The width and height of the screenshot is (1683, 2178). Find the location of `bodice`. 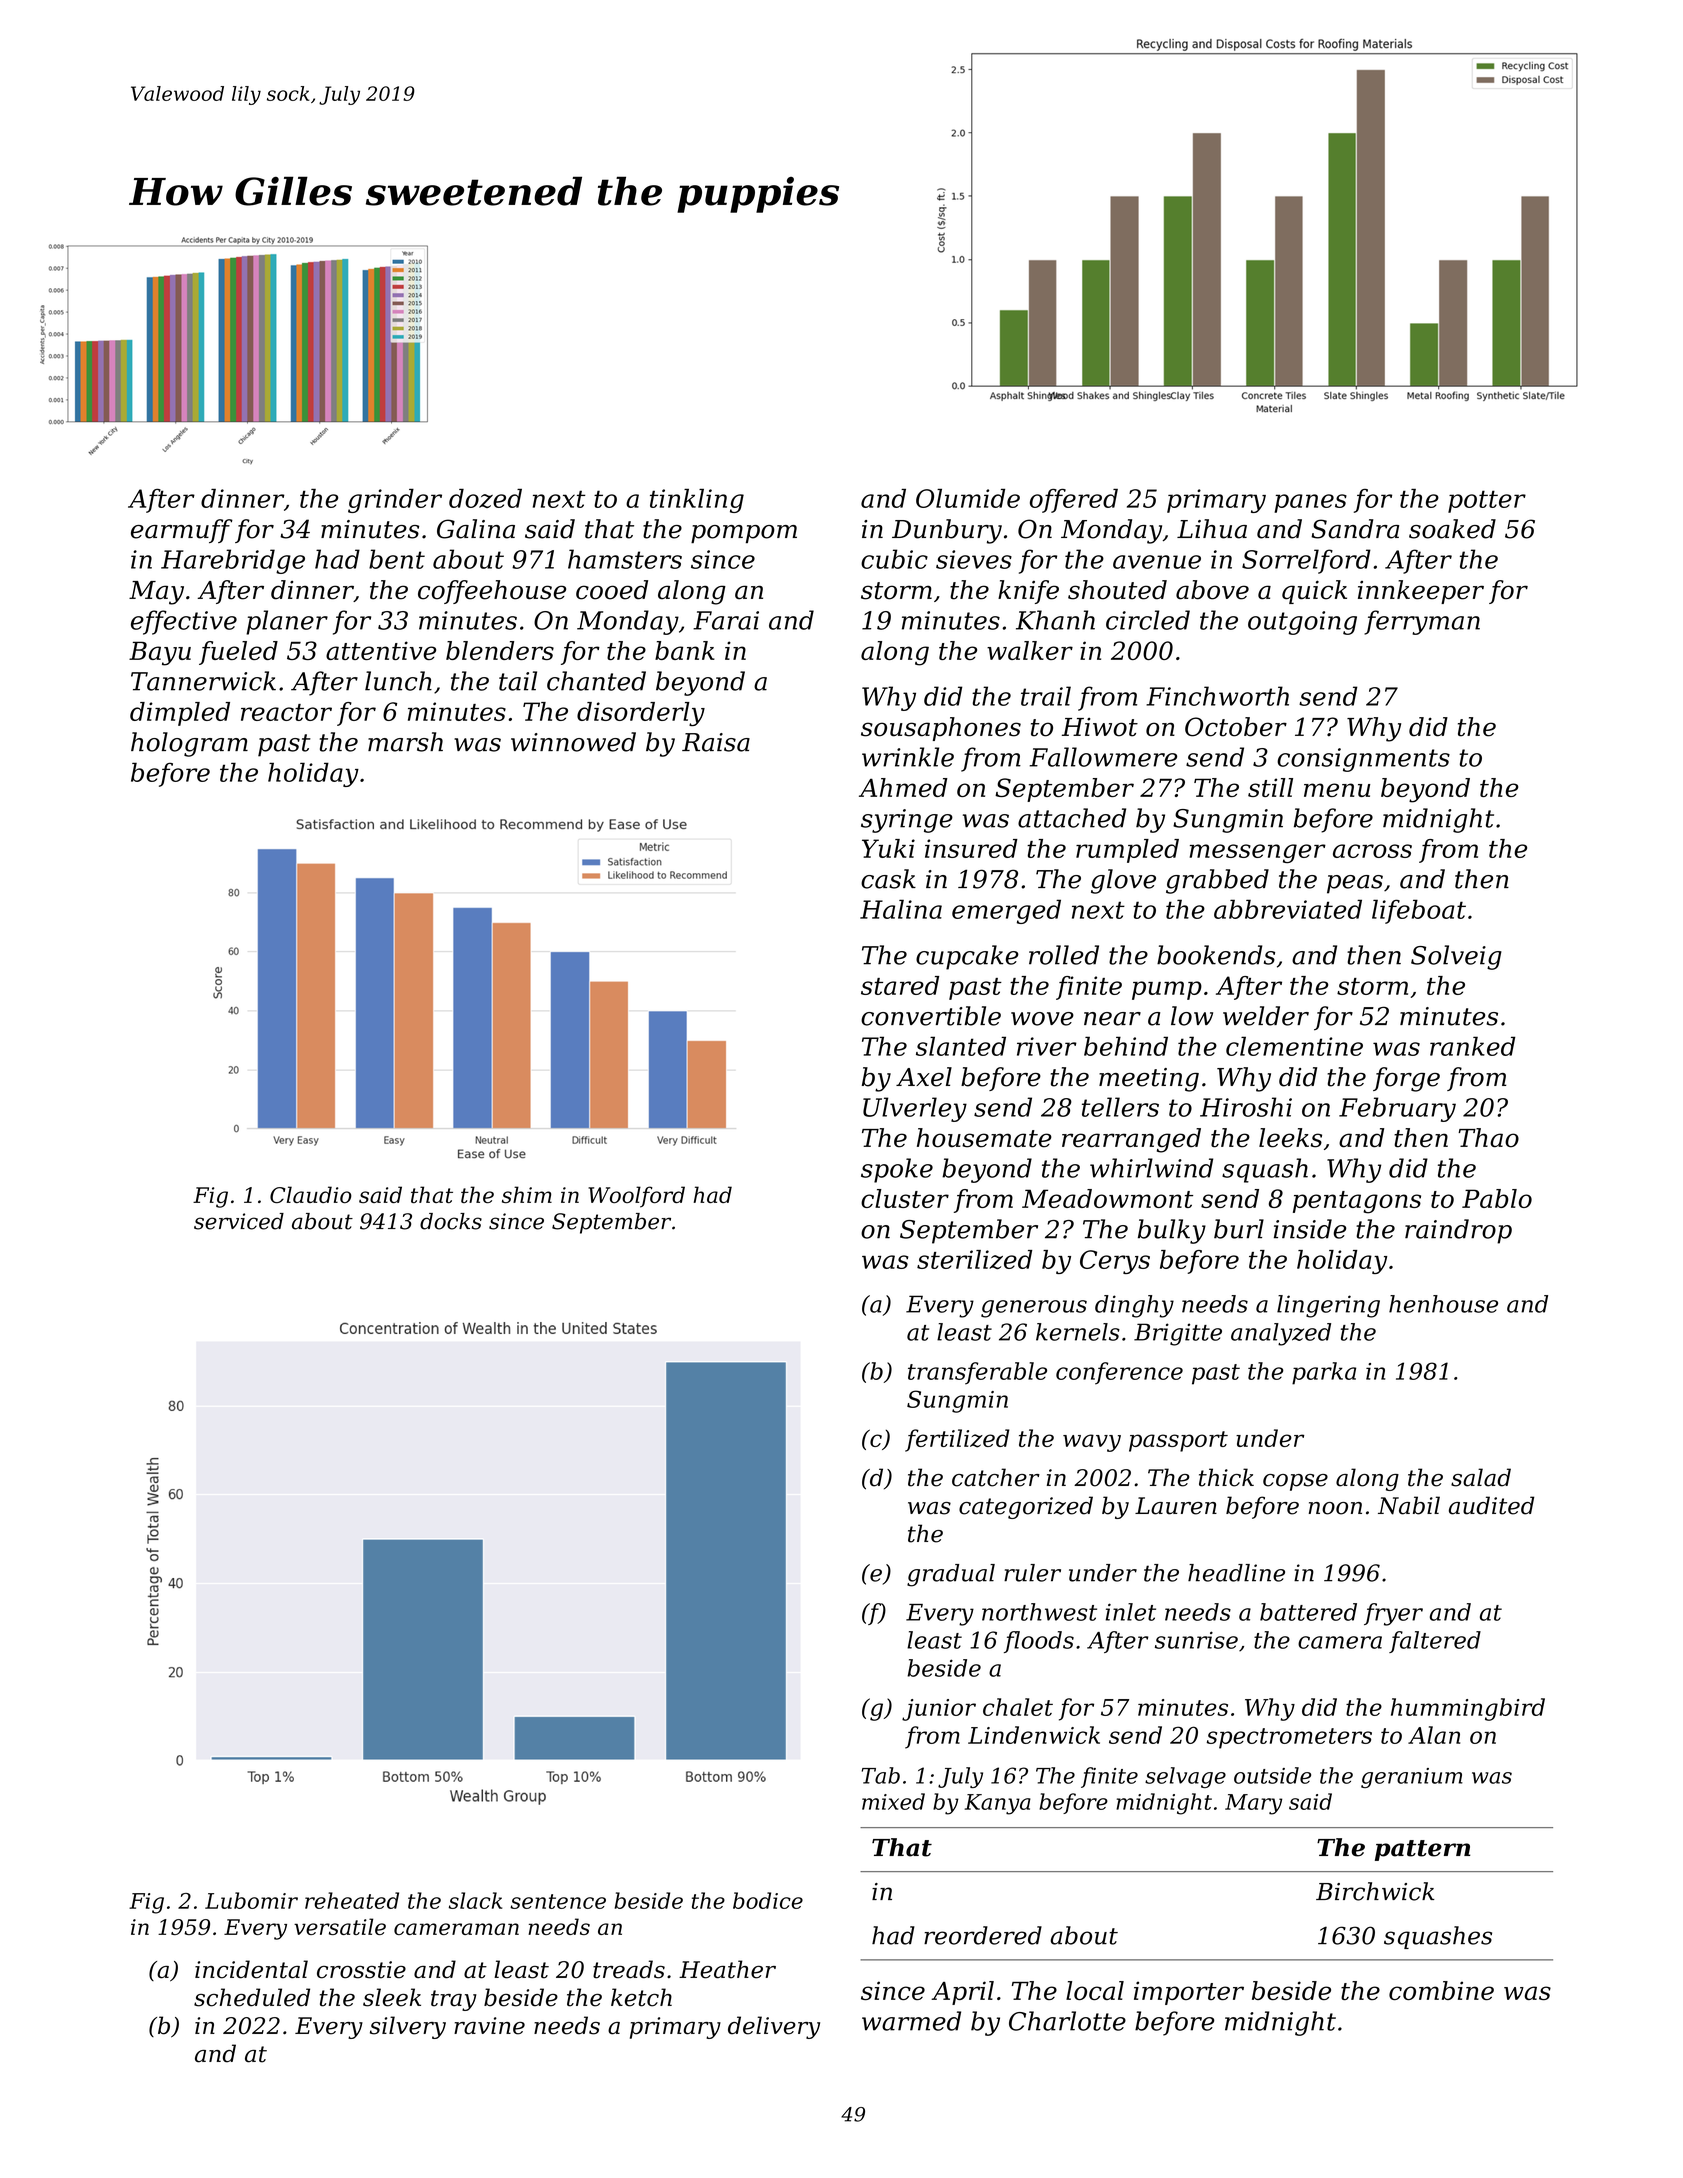

bodice is located at coordinates (768, 1900).
